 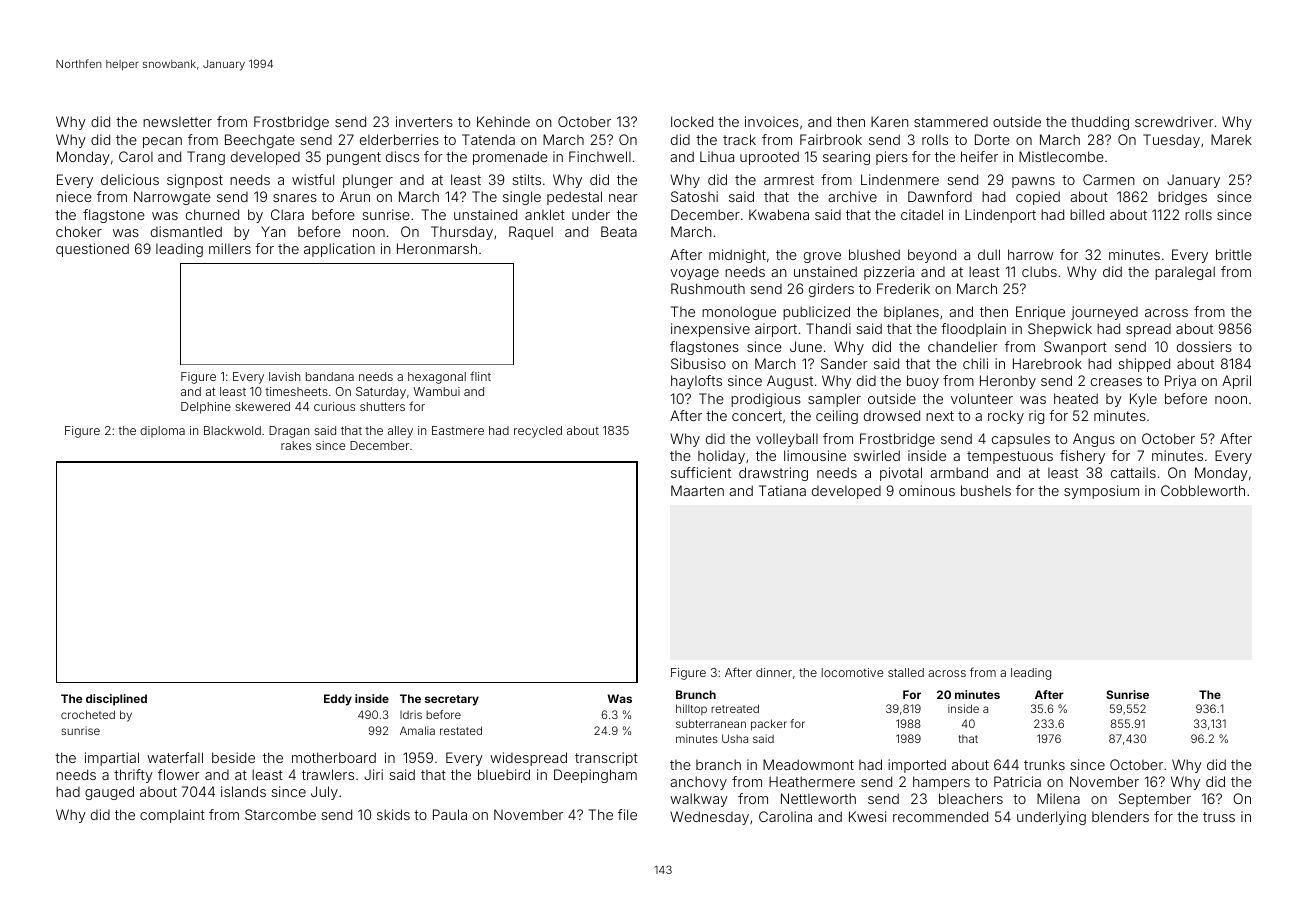 I want to click on stalled, so click(x=906, y=672).
